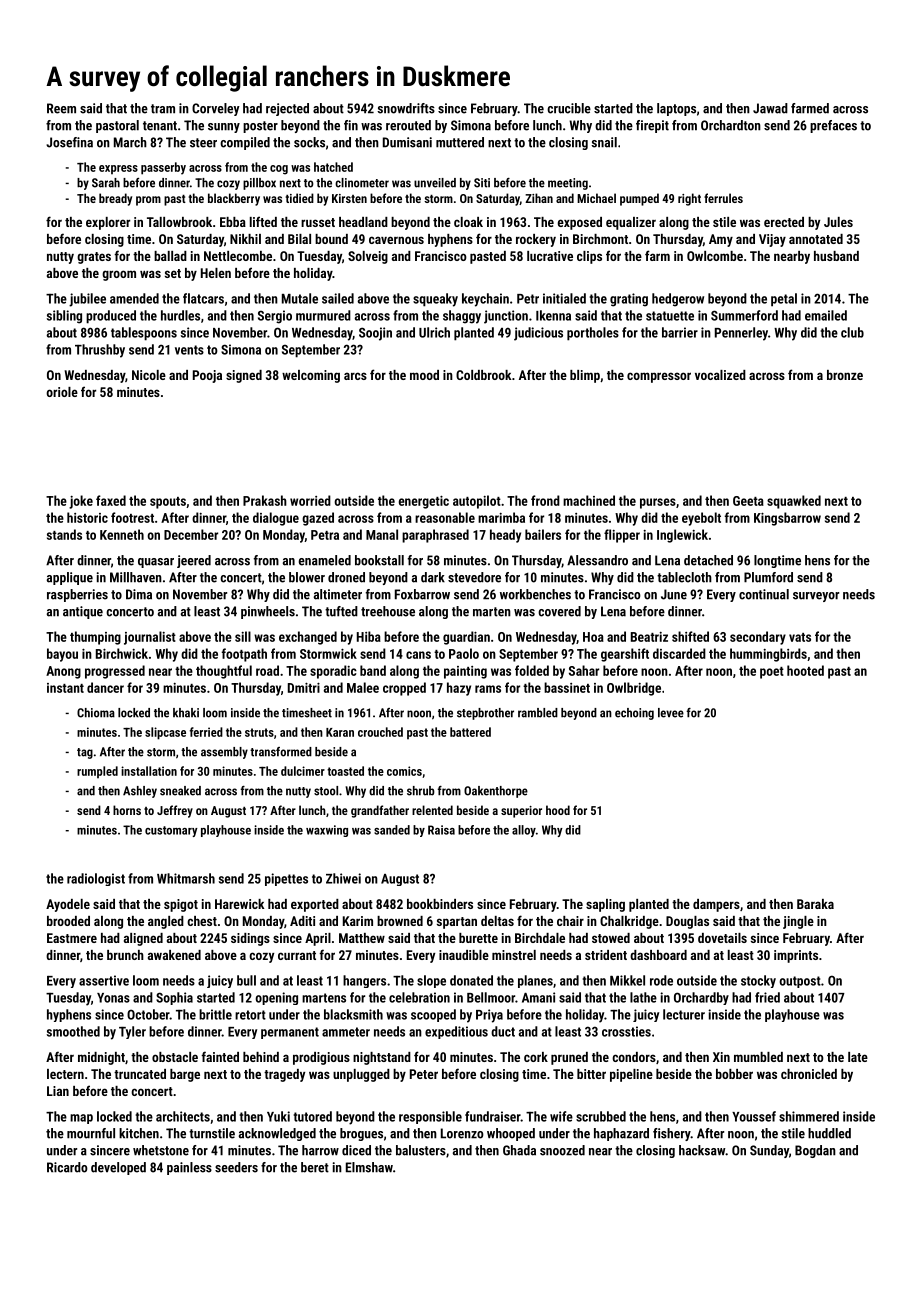 This screenshot has height=1308, width=924. Describe the element at coordinates (796, 956) in the screenshot. I see `imprints` at that location.
